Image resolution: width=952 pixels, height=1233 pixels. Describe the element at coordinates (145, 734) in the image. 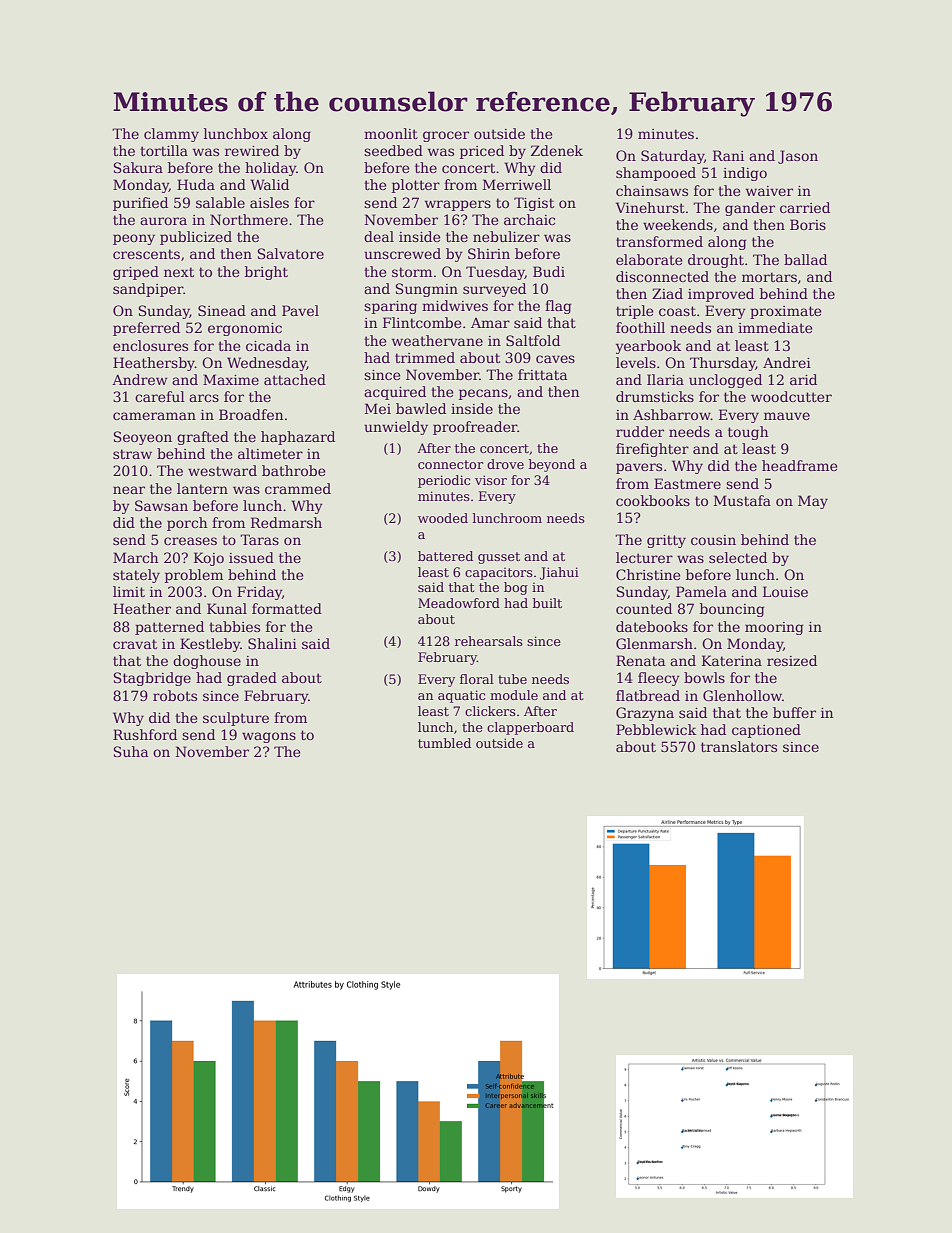

I see `Rushford` at that location.
